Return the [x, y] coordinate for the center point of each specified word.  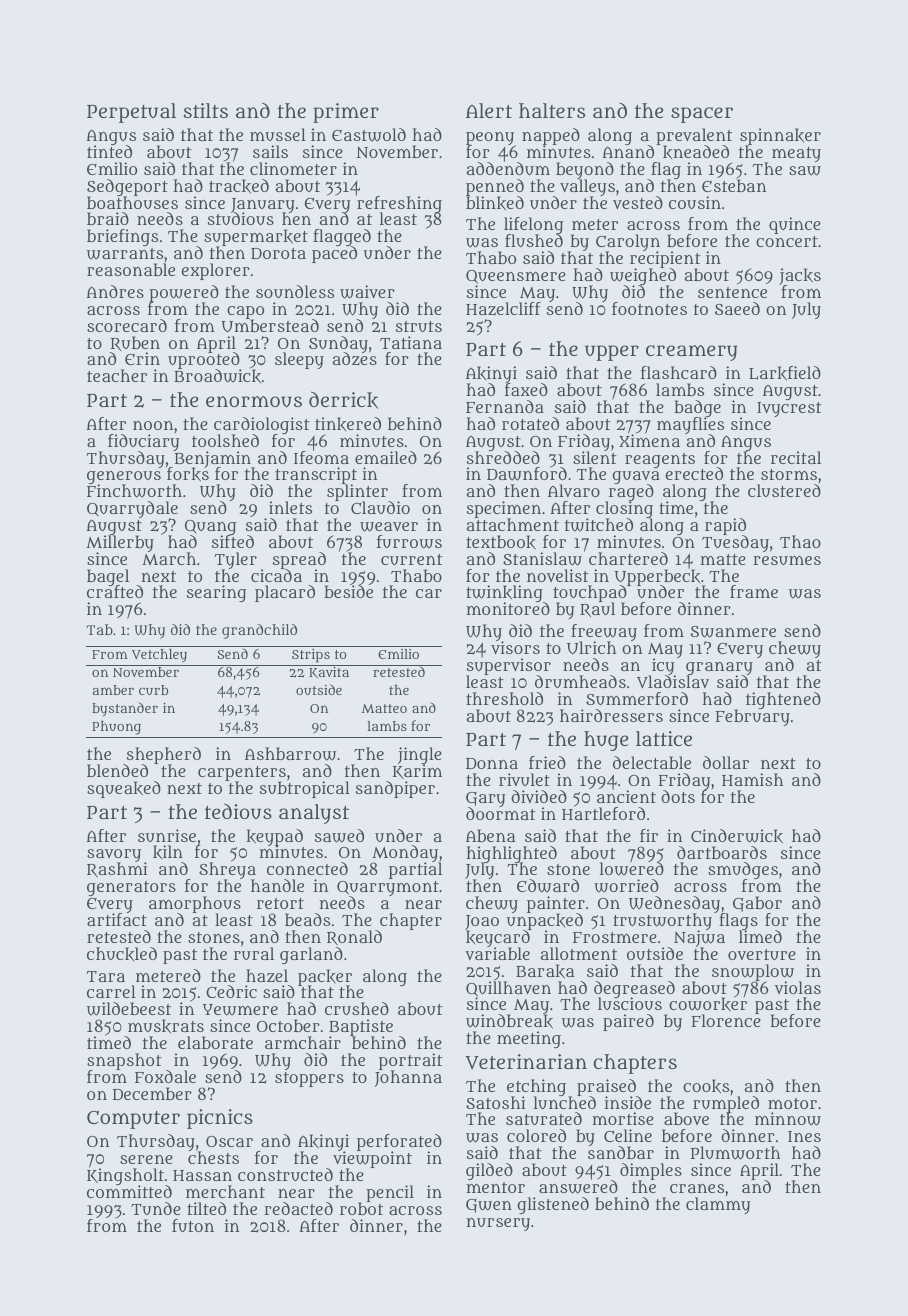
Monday [405, 854]
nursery [498, 1224]
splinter [359, 493]
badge [697, 408]
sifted [233, 542]
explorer [215, 271]
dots [678, 796]
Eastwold [369, 135]
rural [254, 953]
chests [213, 1158]
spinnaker [780, 137]
